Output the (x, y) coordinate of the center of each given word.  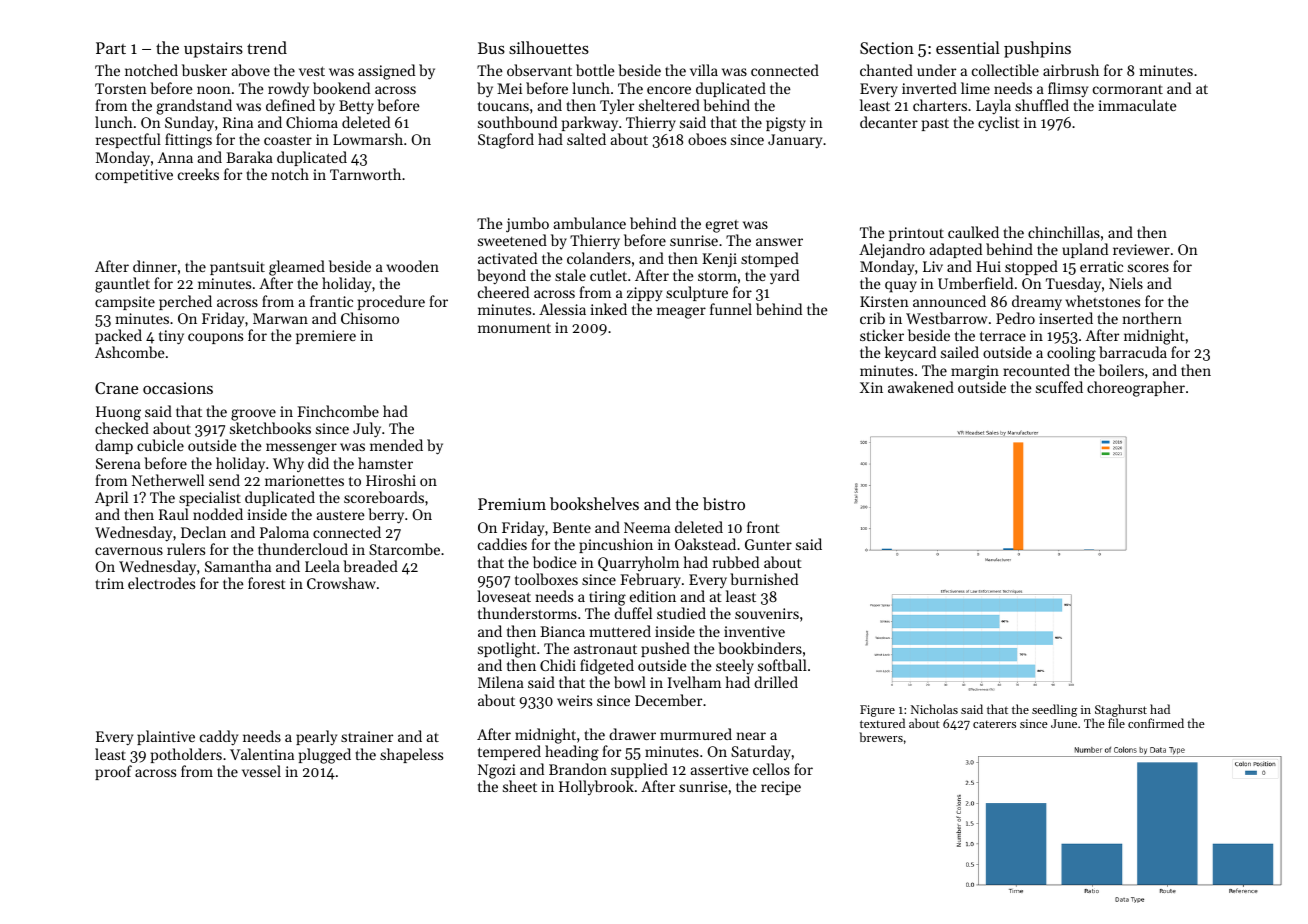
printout (916, 234)
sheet (520, 786)
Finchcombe (338, 411)
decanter (889, 122)
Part (111, 48)
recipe (781, 788)
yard (784, 277)
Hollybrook (596, 787)
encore (669, 90)
